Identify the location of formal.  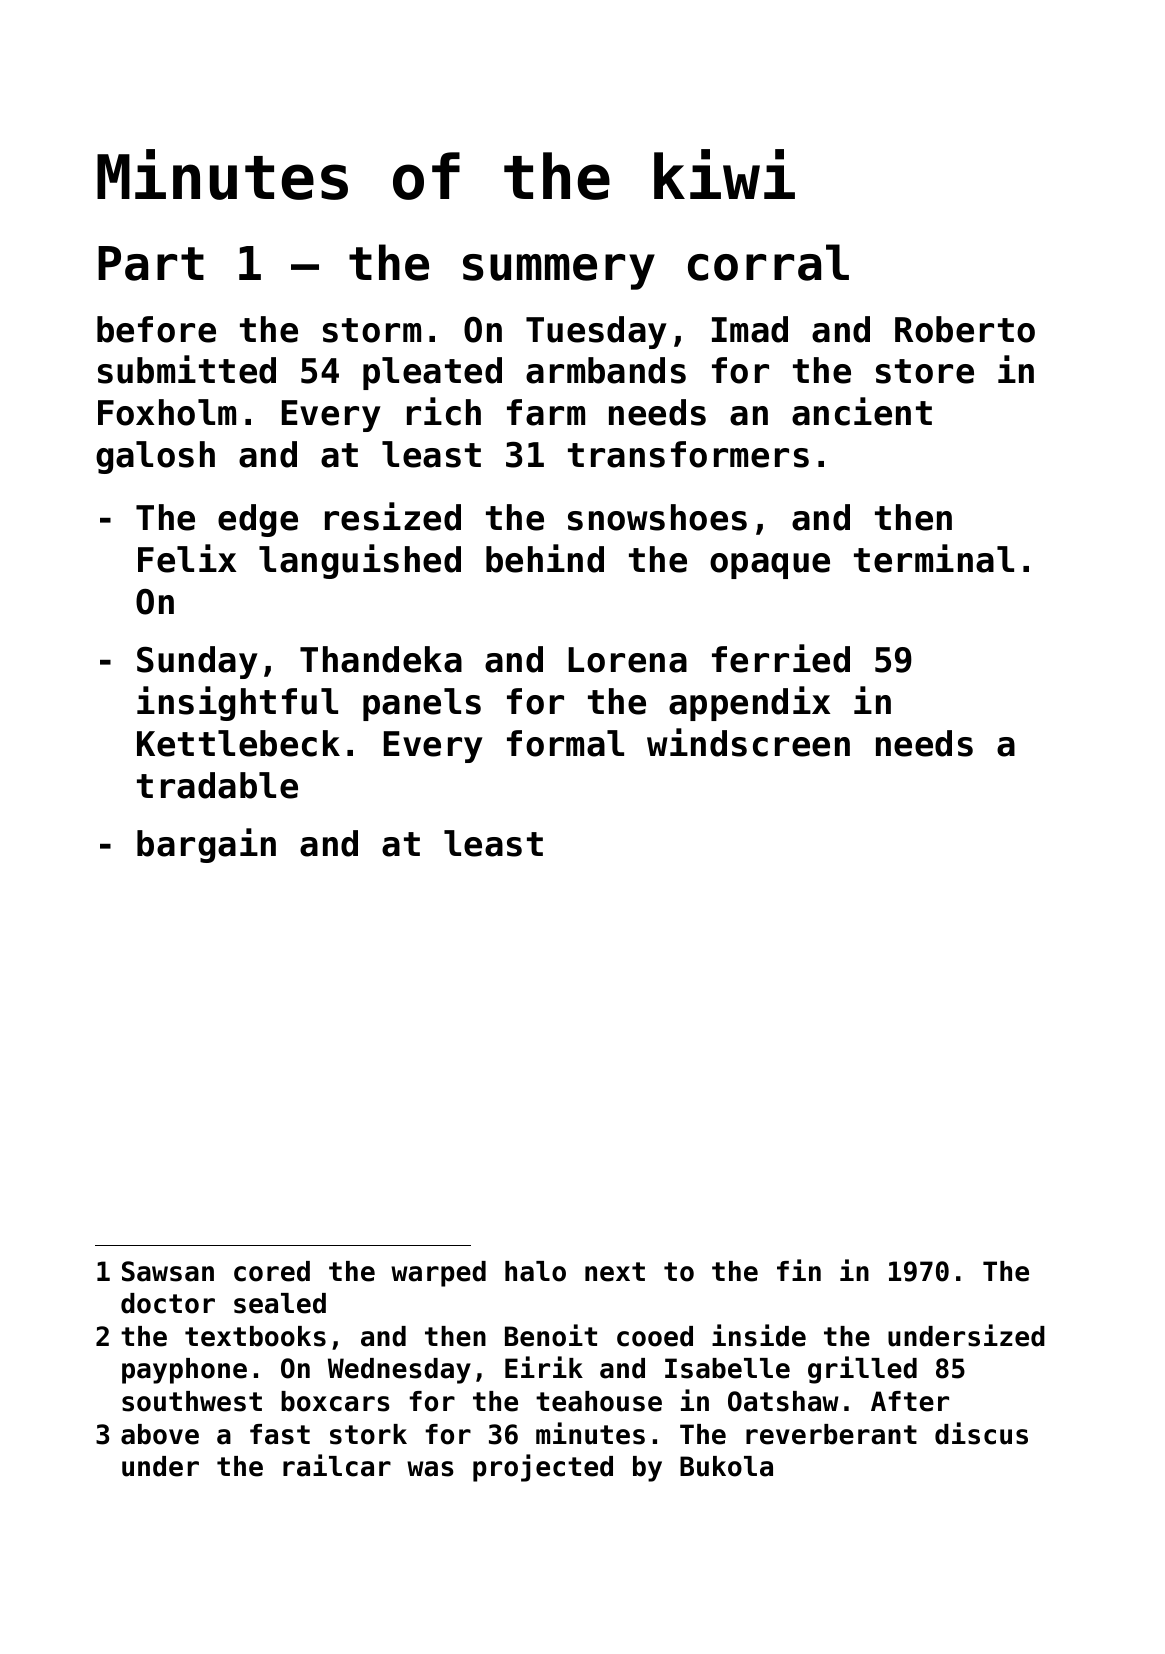
(565, 743).
